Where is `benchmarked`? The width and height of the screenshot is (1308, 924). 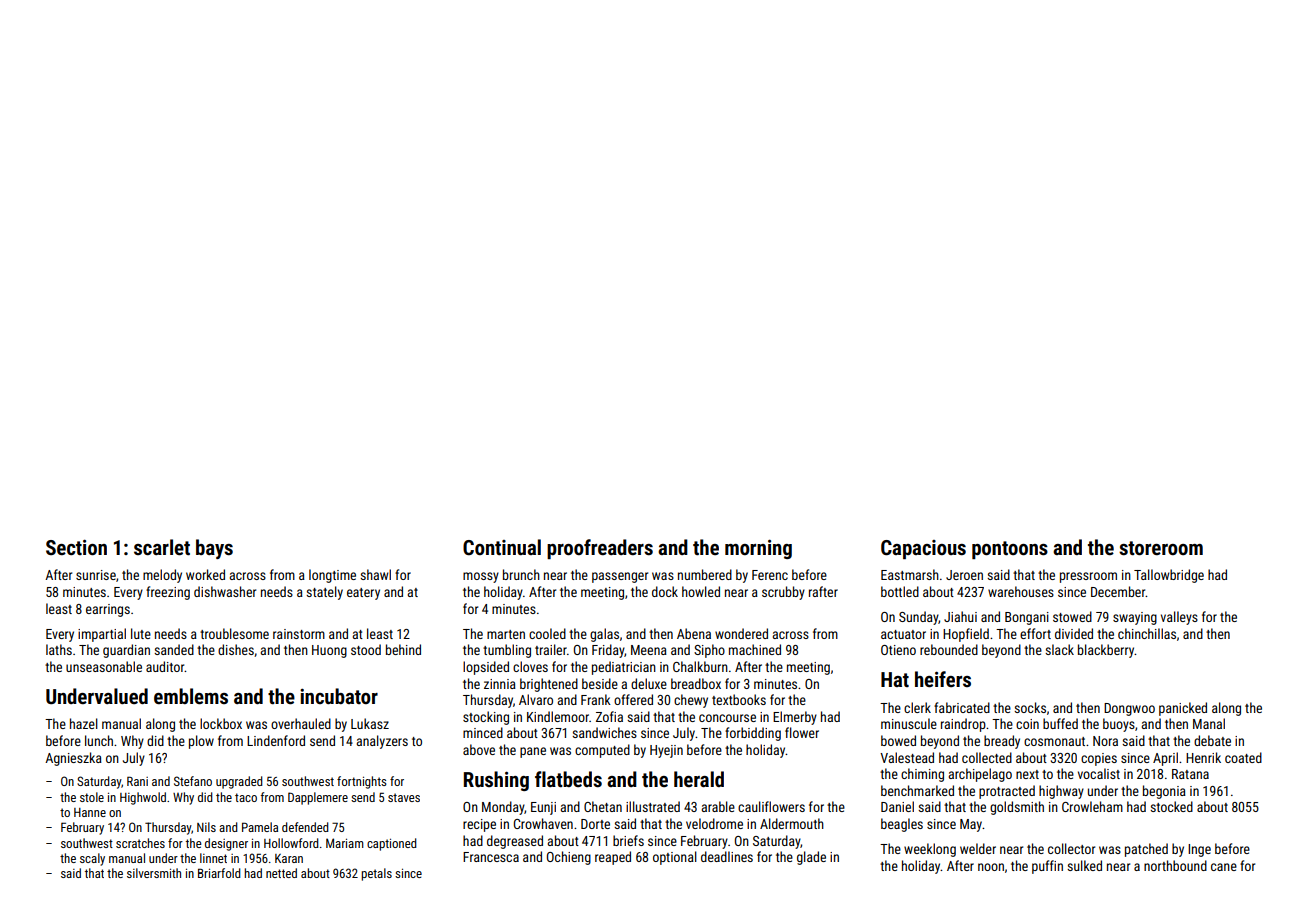
benchmarked is located at coordinates (917, 790).
